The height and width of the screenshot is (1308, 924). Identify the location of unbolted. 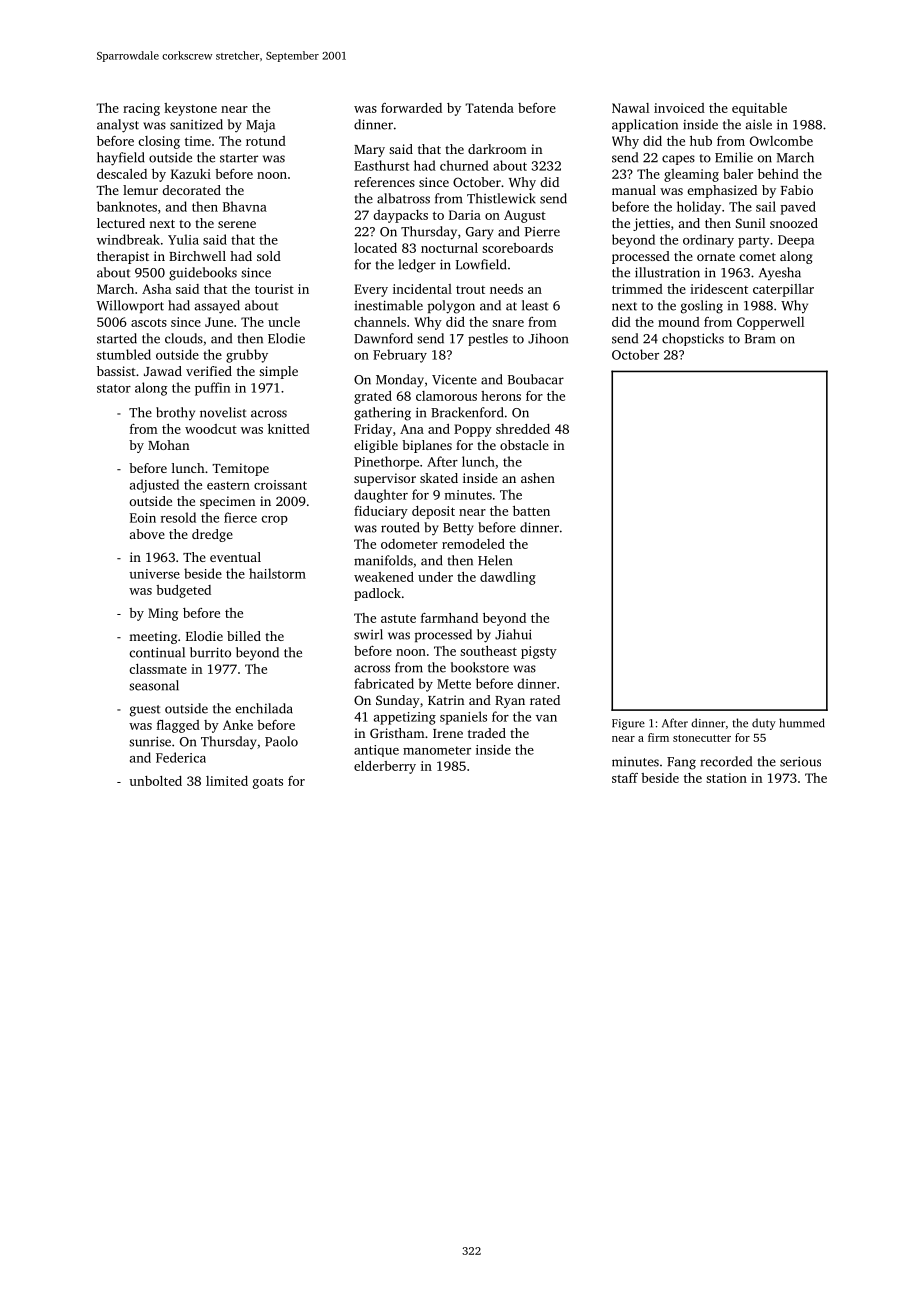
(156, 781).
